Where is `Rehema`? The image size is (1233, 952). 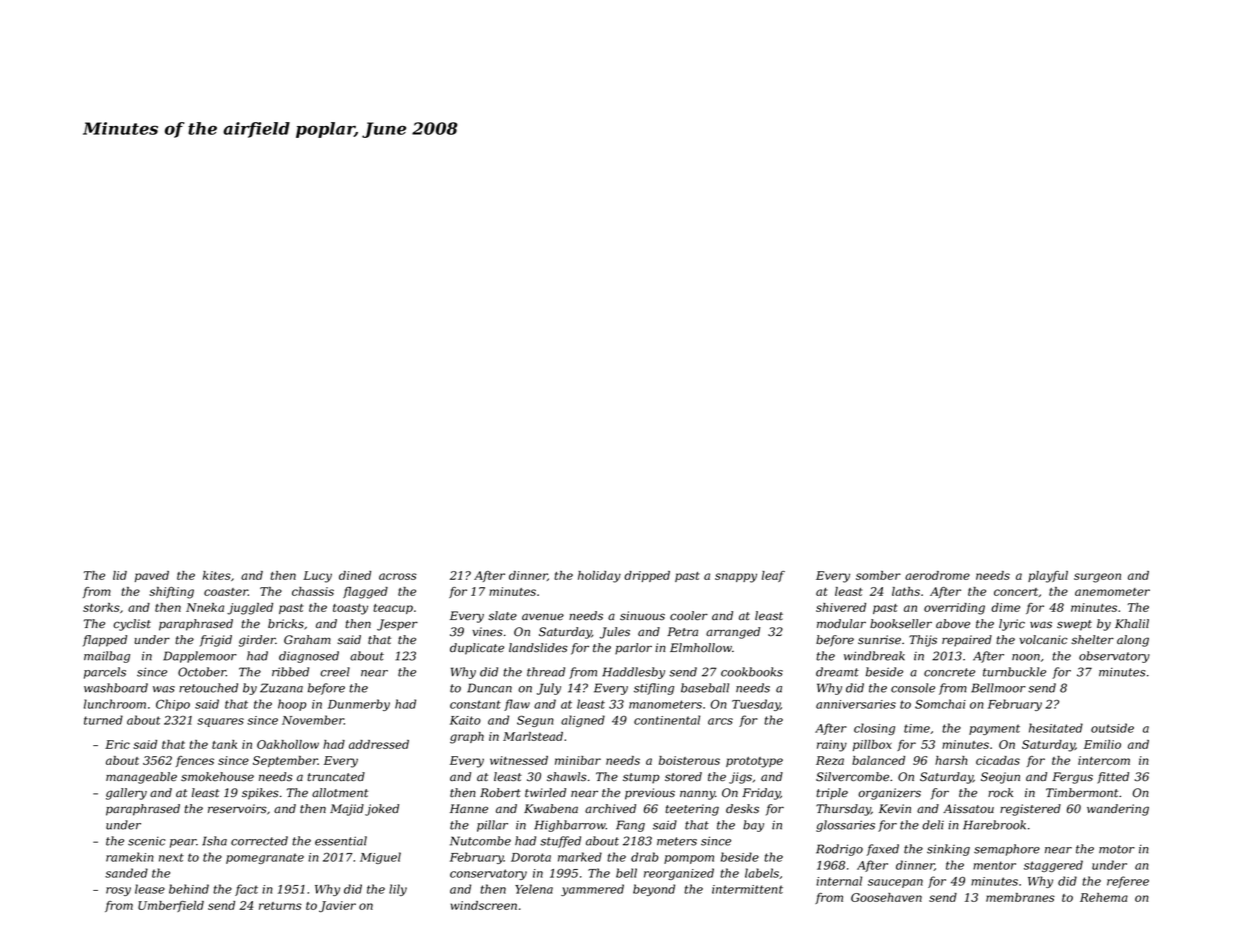 Rehema is located at coordinates (1104, 897).
